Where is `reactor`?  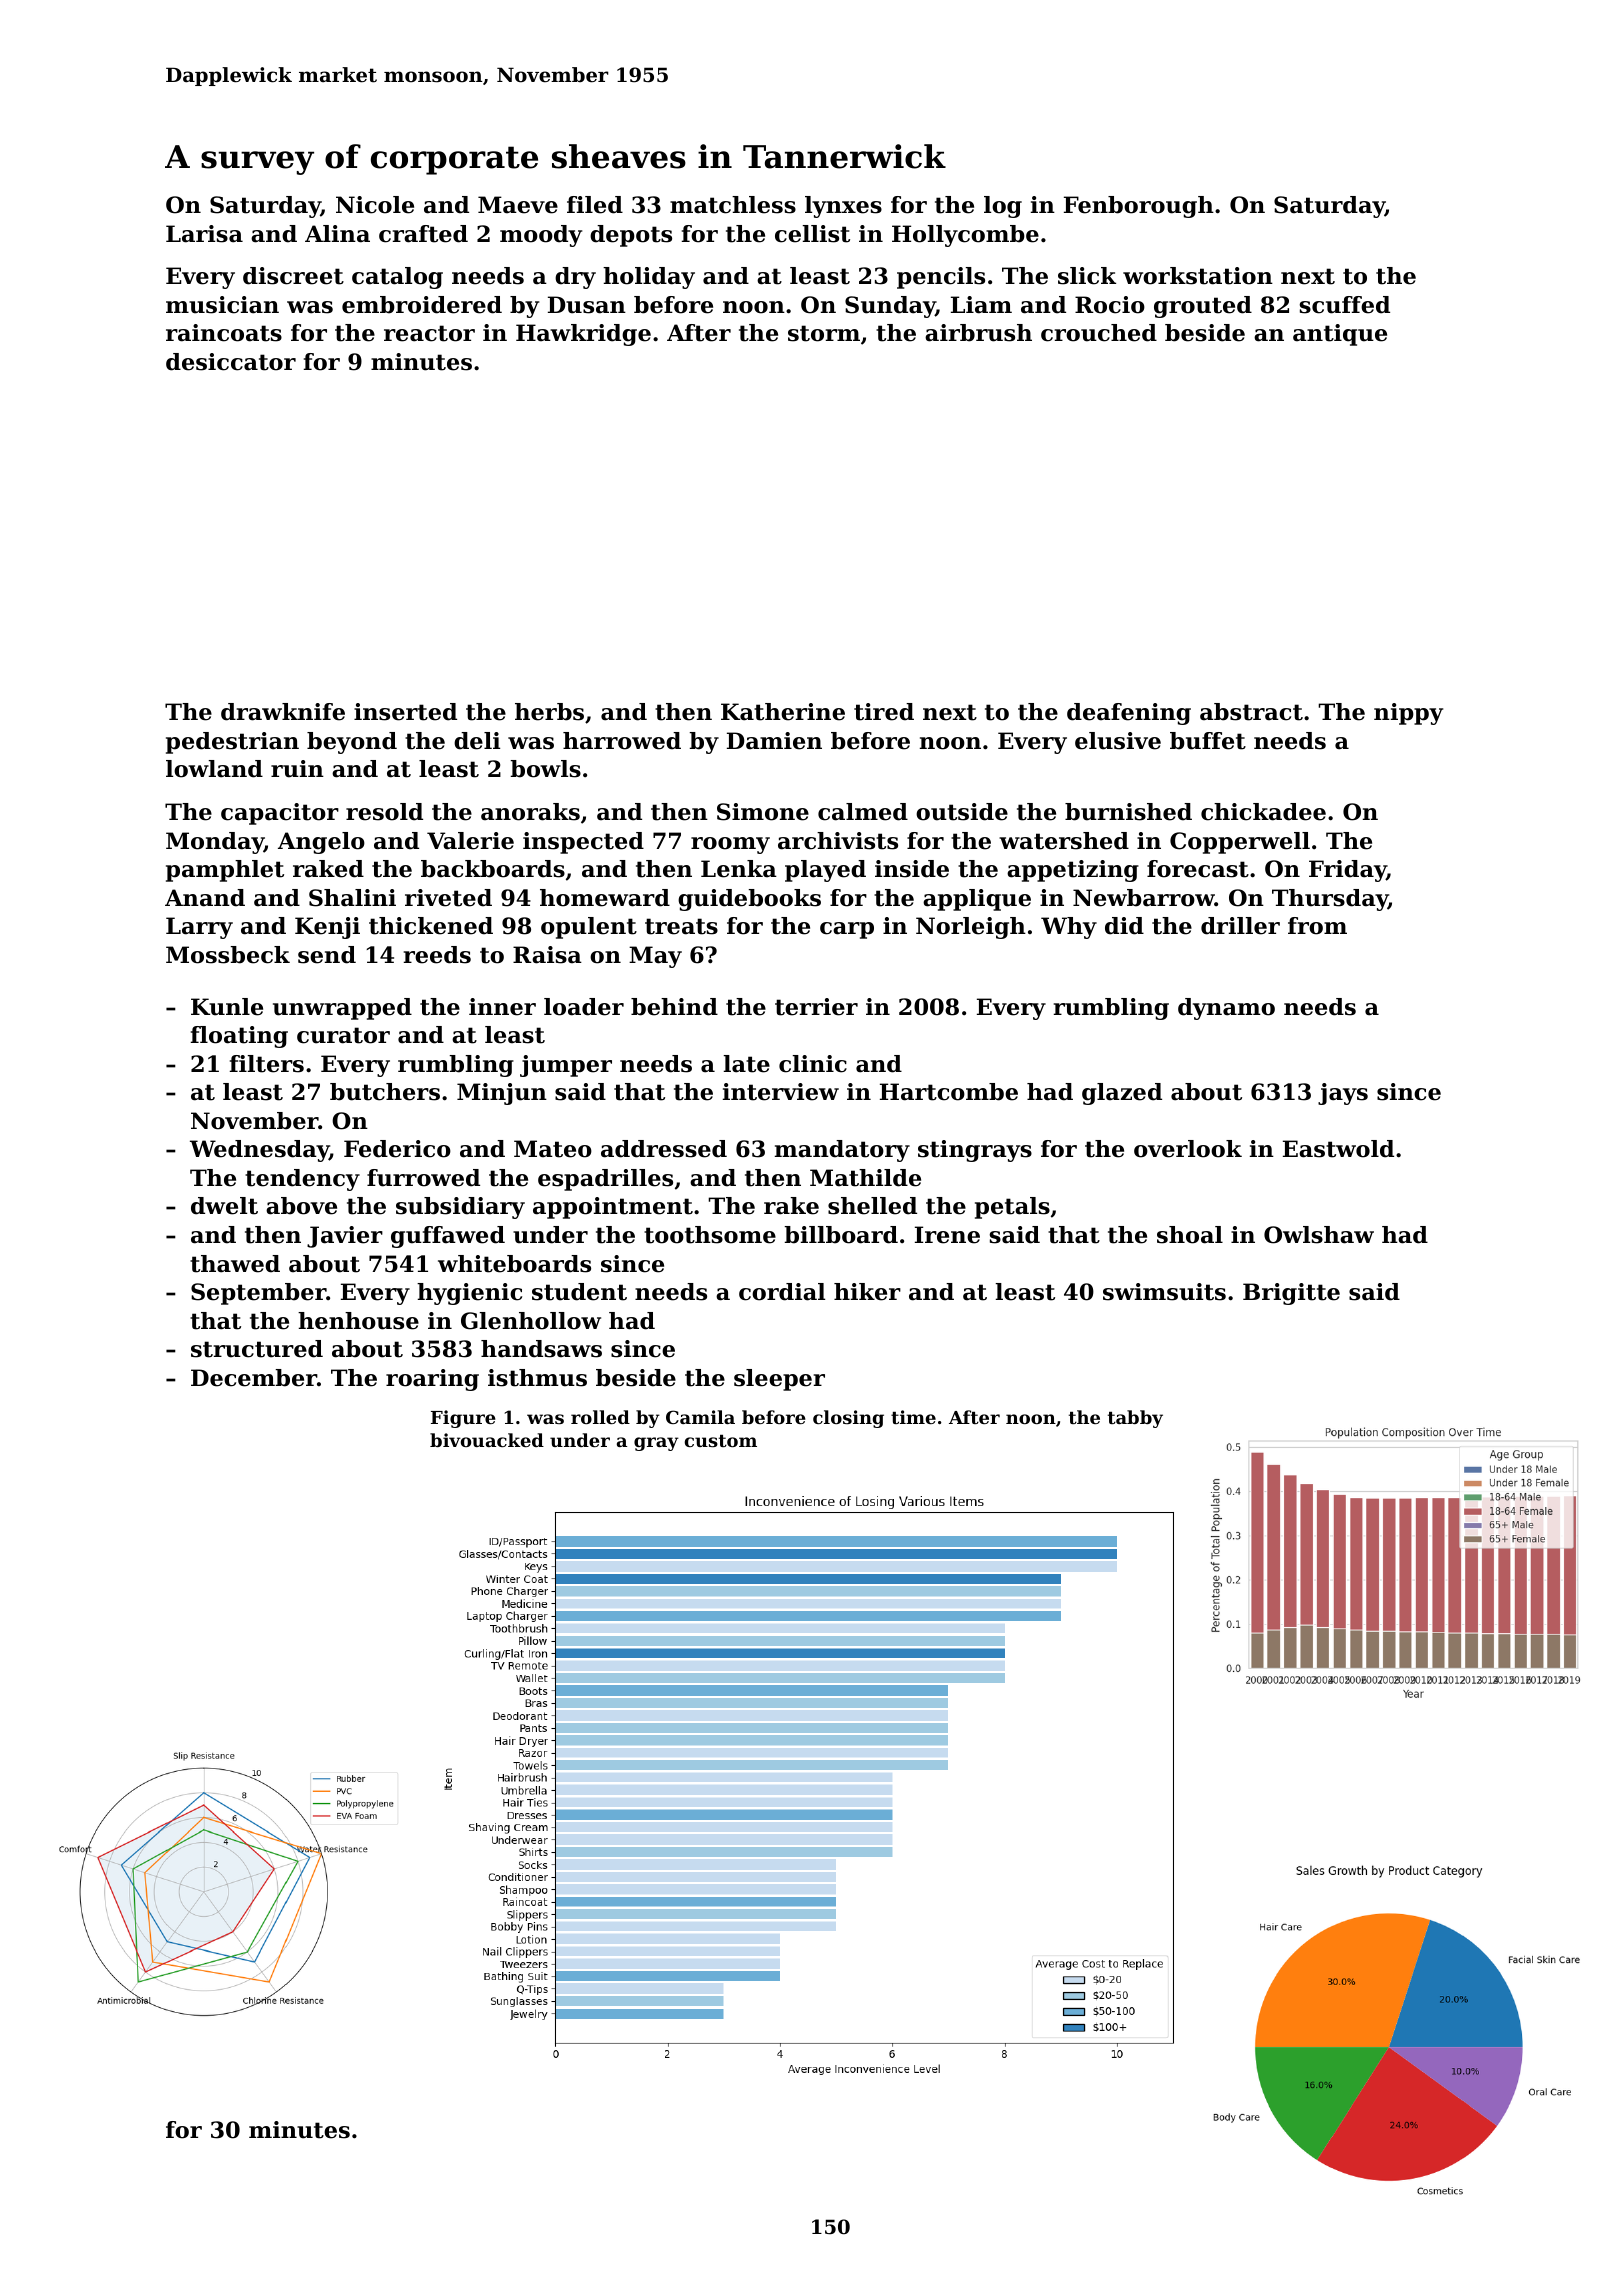
reactor is located at coordinates (429, 333).
